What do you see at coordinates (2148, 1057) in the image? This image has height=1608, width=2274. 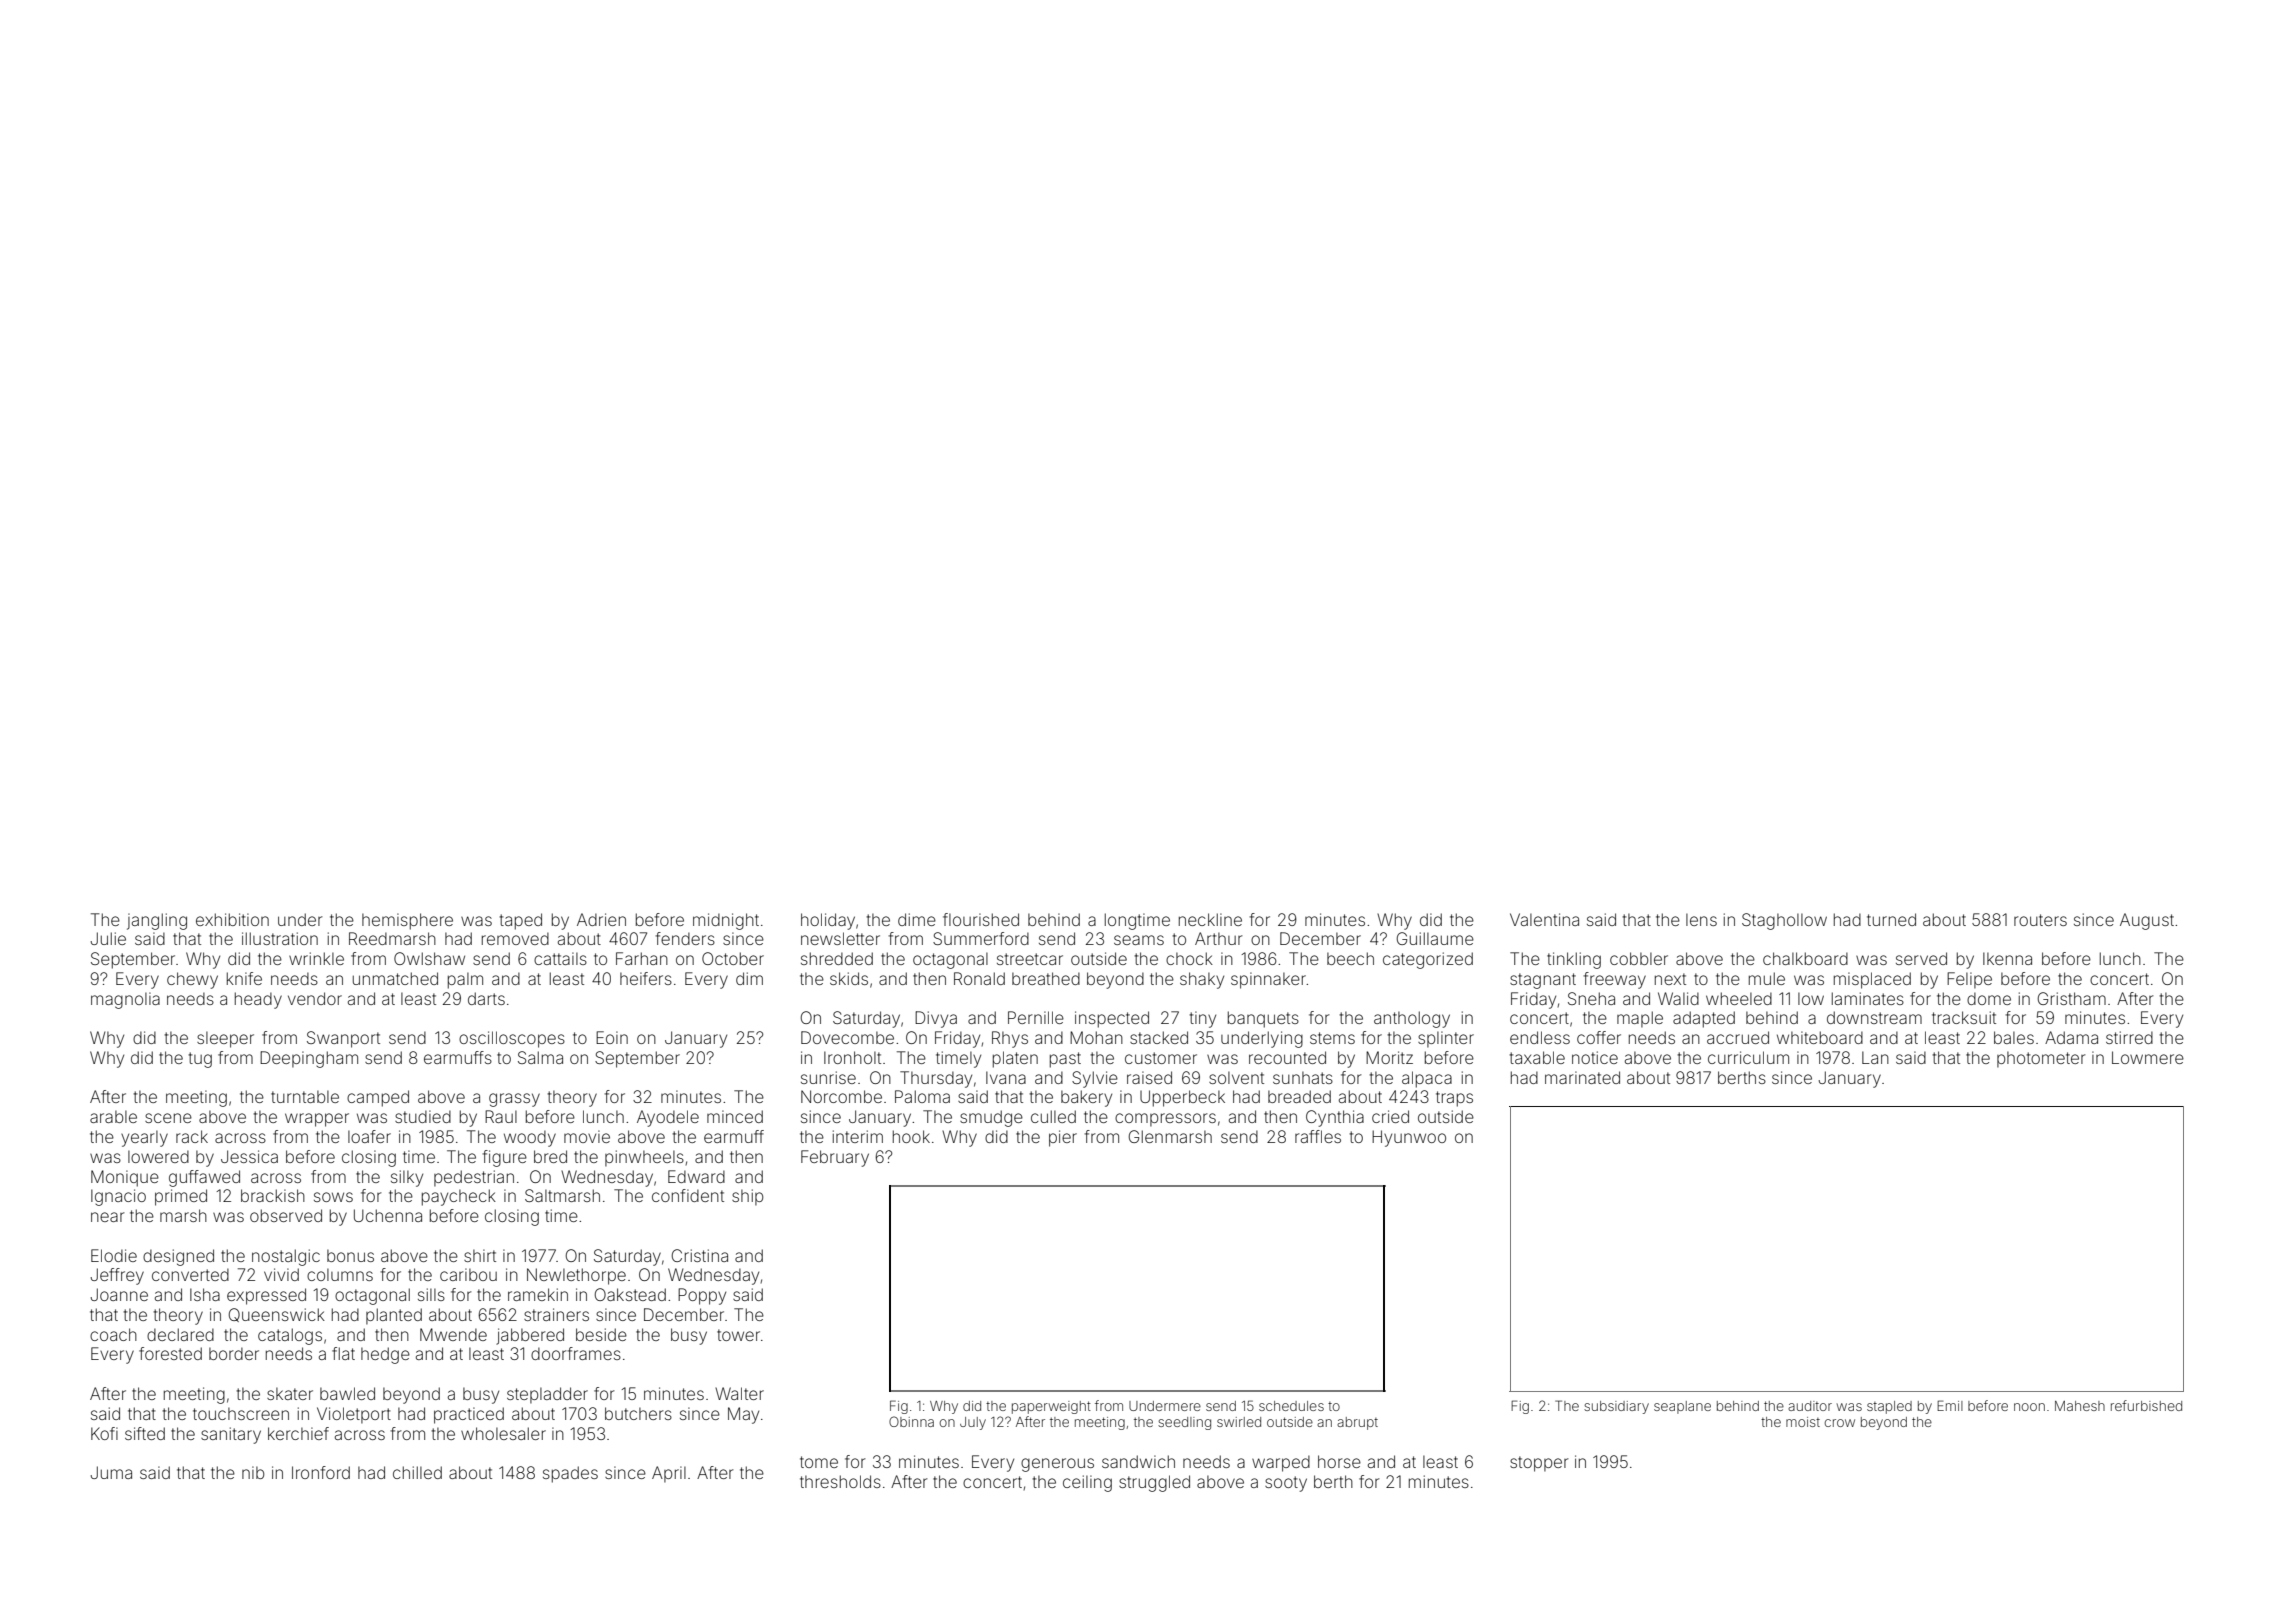 I see `Lowmere` at bounding box center [2148, 1057].
